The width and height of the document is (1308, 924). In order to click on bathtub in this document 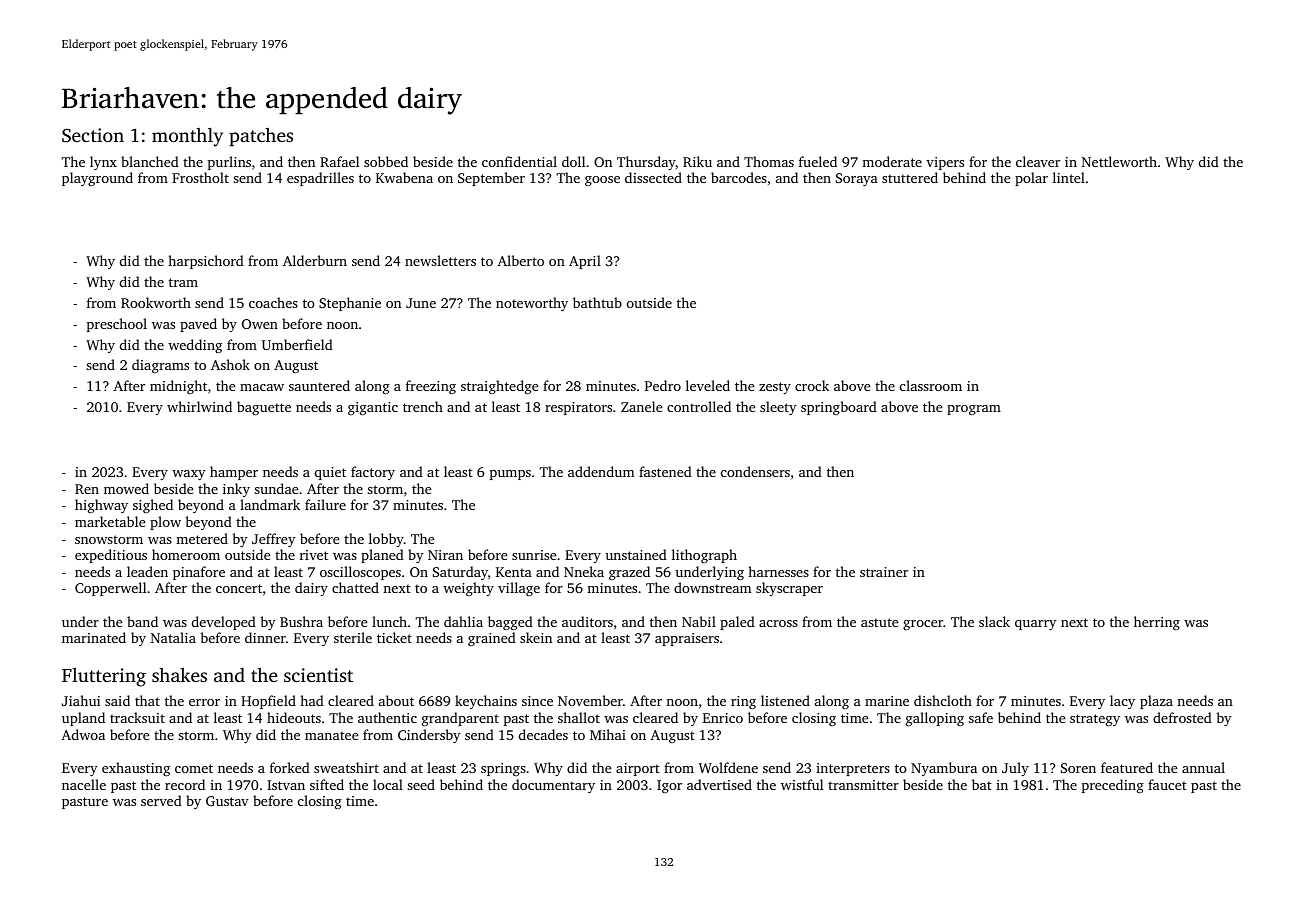, I will do `click(597, 302)`.
